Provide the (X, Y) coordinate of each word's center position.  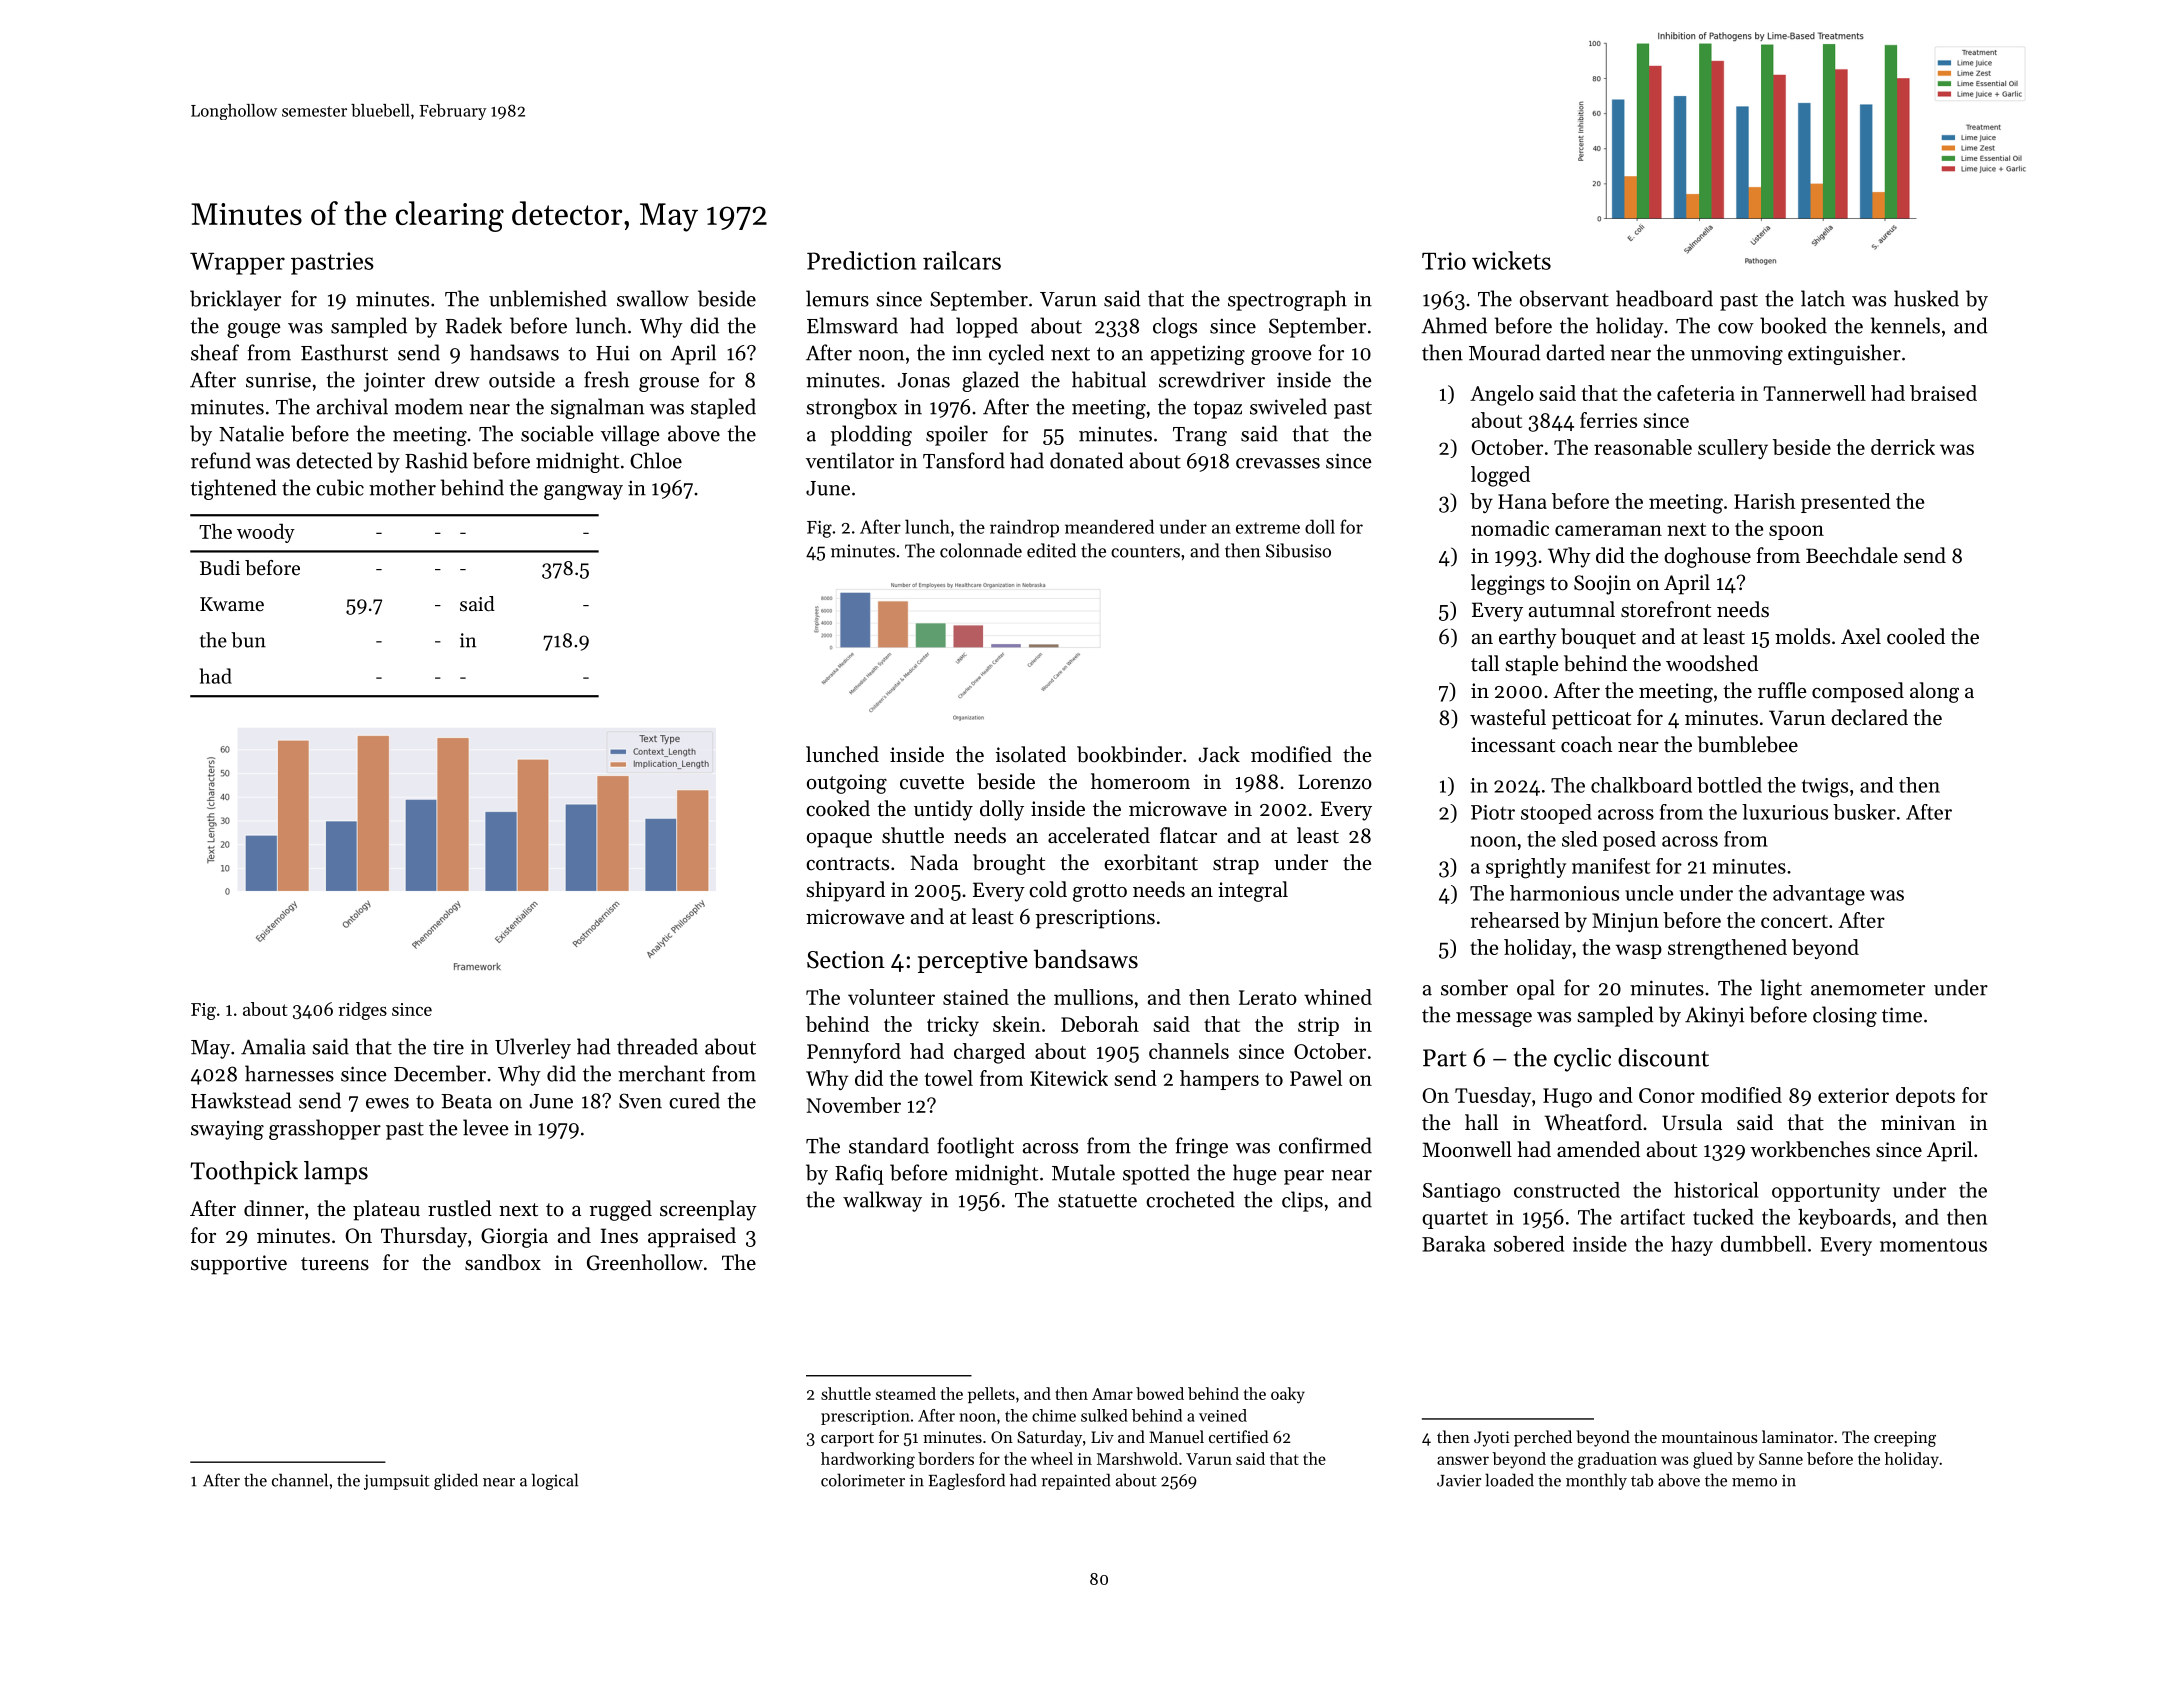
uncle (1649, 893)
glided (456, 1481)
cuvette (932, 783)
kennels (1905, 325)
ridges (362, 1011)
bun (248, 640)
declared (1869, 717)
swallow (653, 298)
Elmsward (852, 325)
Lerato (1268, 997)
